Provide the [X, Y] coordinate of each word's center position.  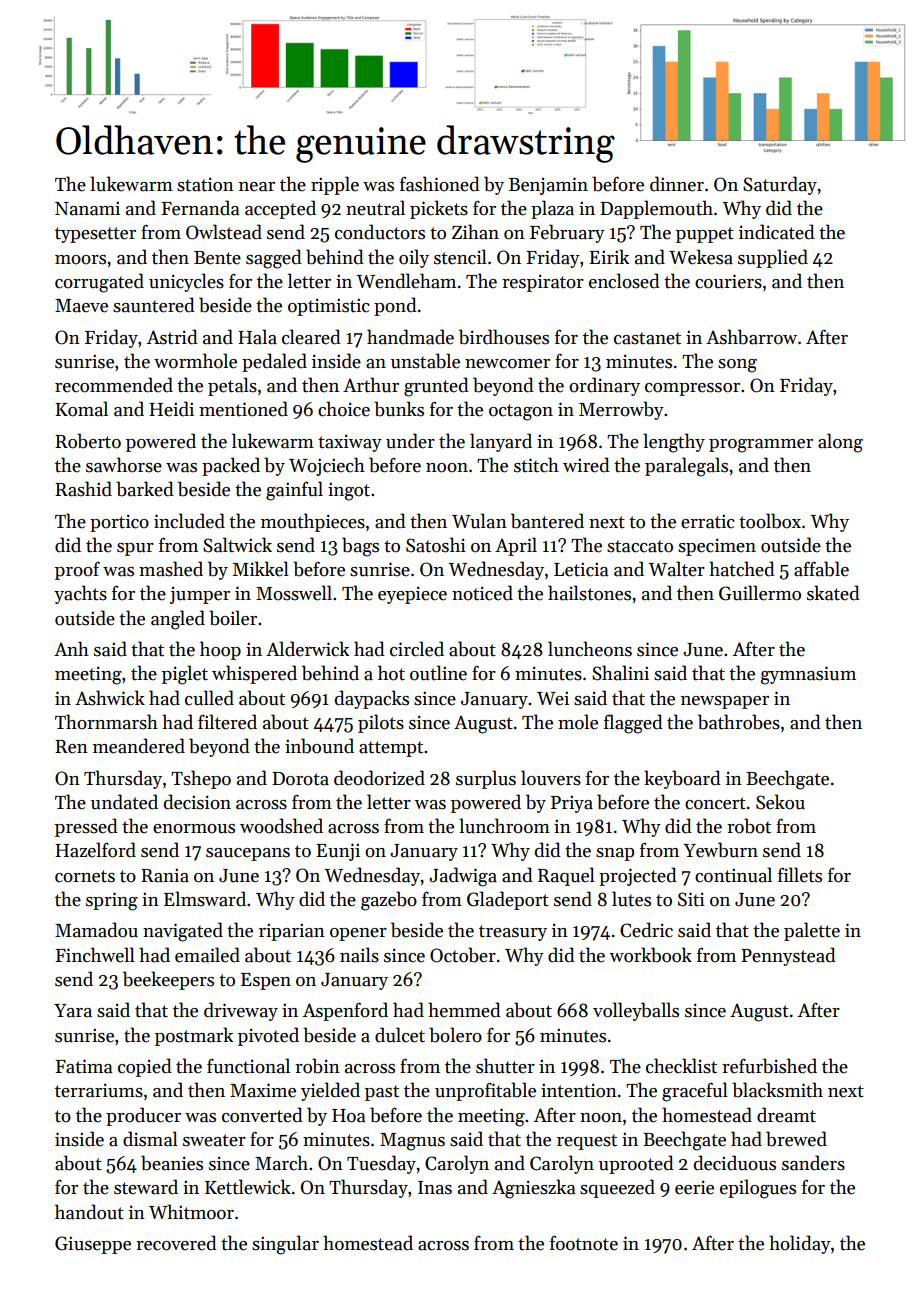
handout [89, 1212]
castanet [647, 338]
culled [209, 698]
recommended [114, 385]
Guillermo [760, 593]
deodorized [379, 778]
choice [344, 409]
